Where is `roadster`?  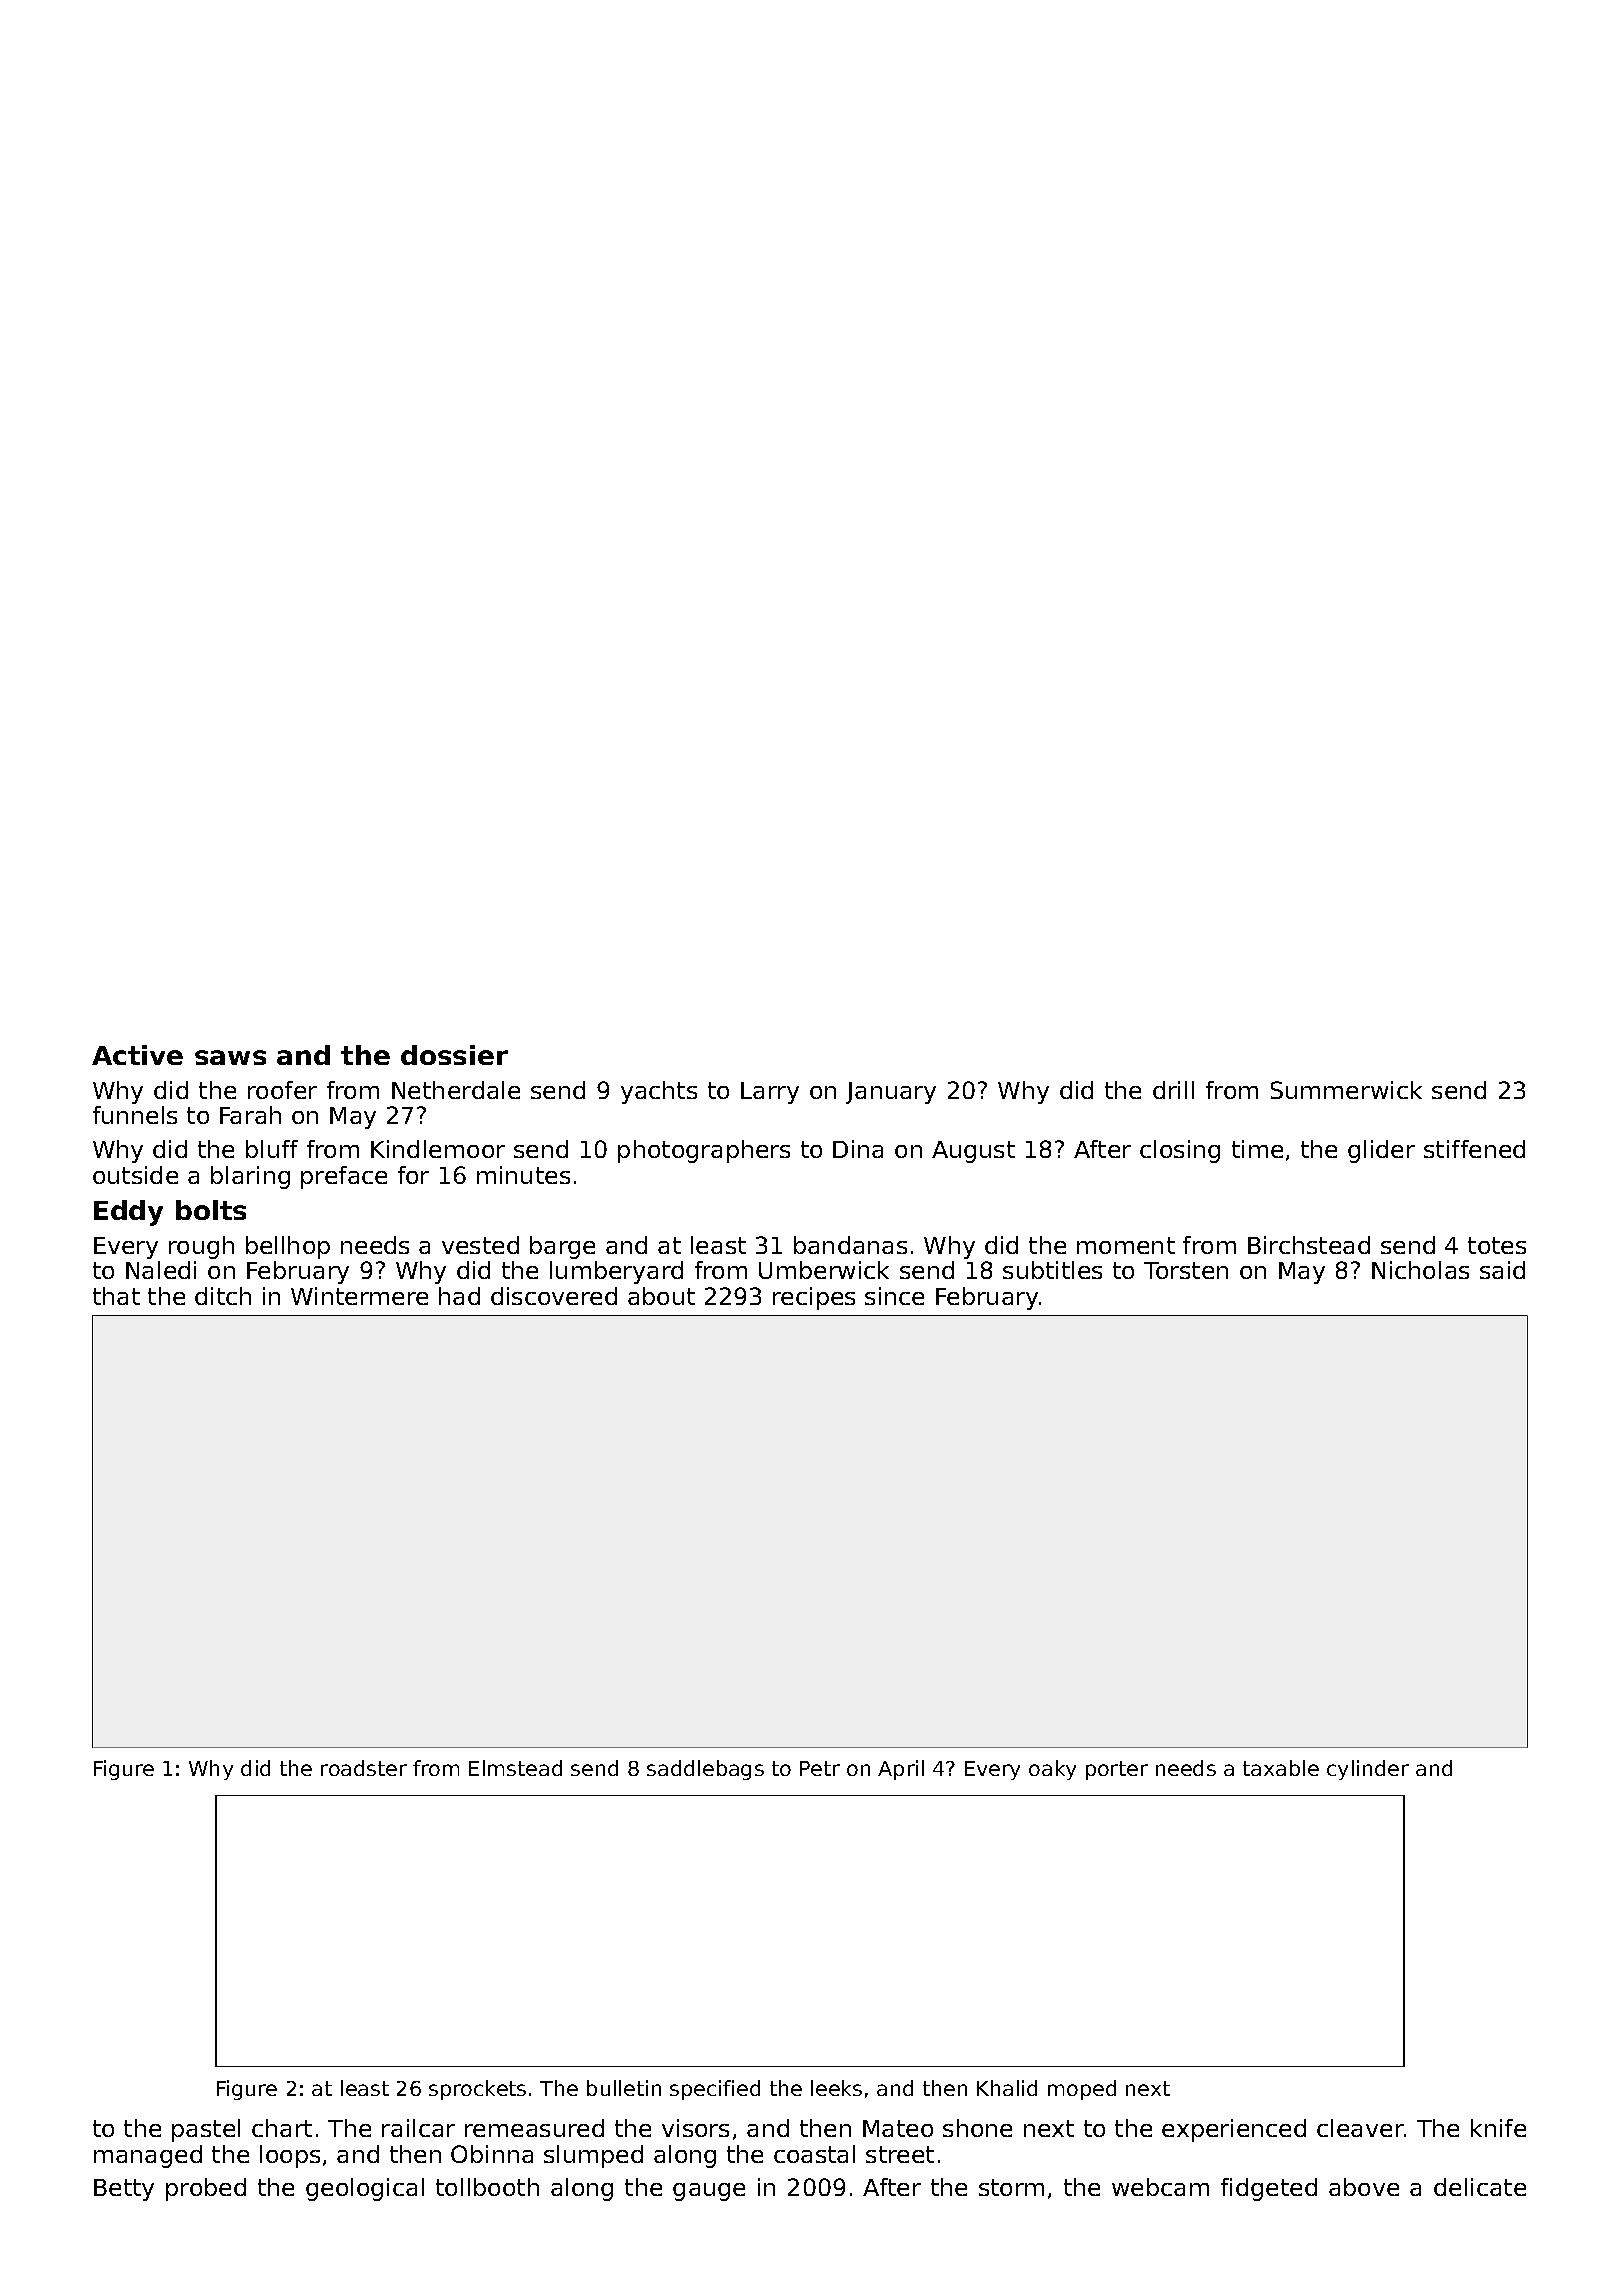
roadster is located at coordinates (364, 1768).
